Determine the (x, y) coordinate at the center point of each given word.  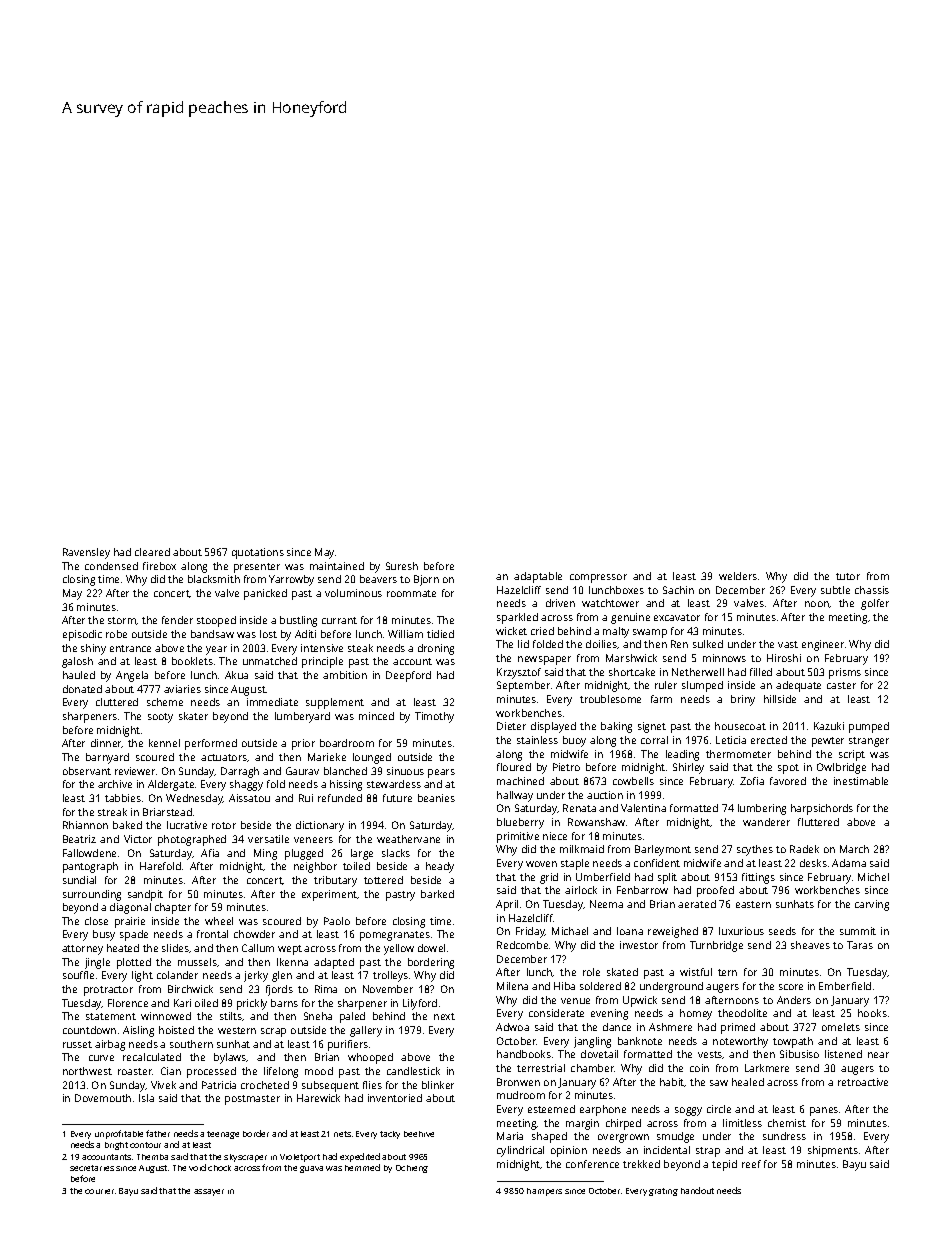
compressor (598, 578)
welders (738, 576)
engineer (823, 645)
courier (99, 1191)
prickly (252, 1004)
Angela (132, 676)
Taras (860, 945)
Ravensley (86, 553)
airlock (581, 890)
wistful (696, 972)
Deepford (408, 676)
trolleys (390, 976)
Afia (210, 853)
